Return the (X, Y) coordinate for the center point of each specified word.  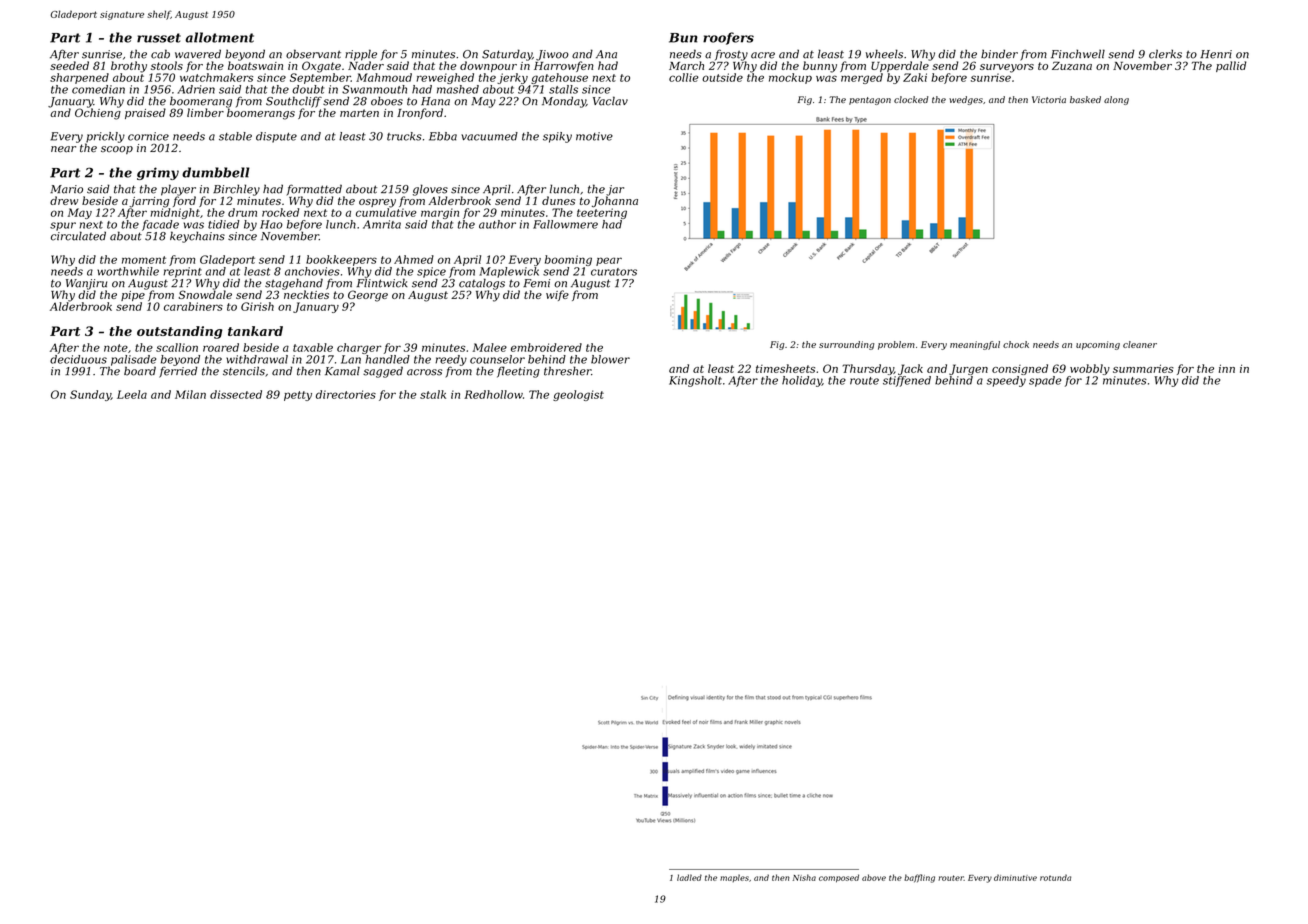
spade (1045, 381)
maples (734, 878)
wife (557, 295)
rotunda (1055, 877)
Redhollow (493, 394)
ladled (689, 877)
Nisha (804, 877)
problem (896, 345)
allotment (219, 37)
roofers (728, 38)
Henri (1216, 54)
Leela (132, 394)
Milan (190, 394)
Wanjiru (86, 284)
